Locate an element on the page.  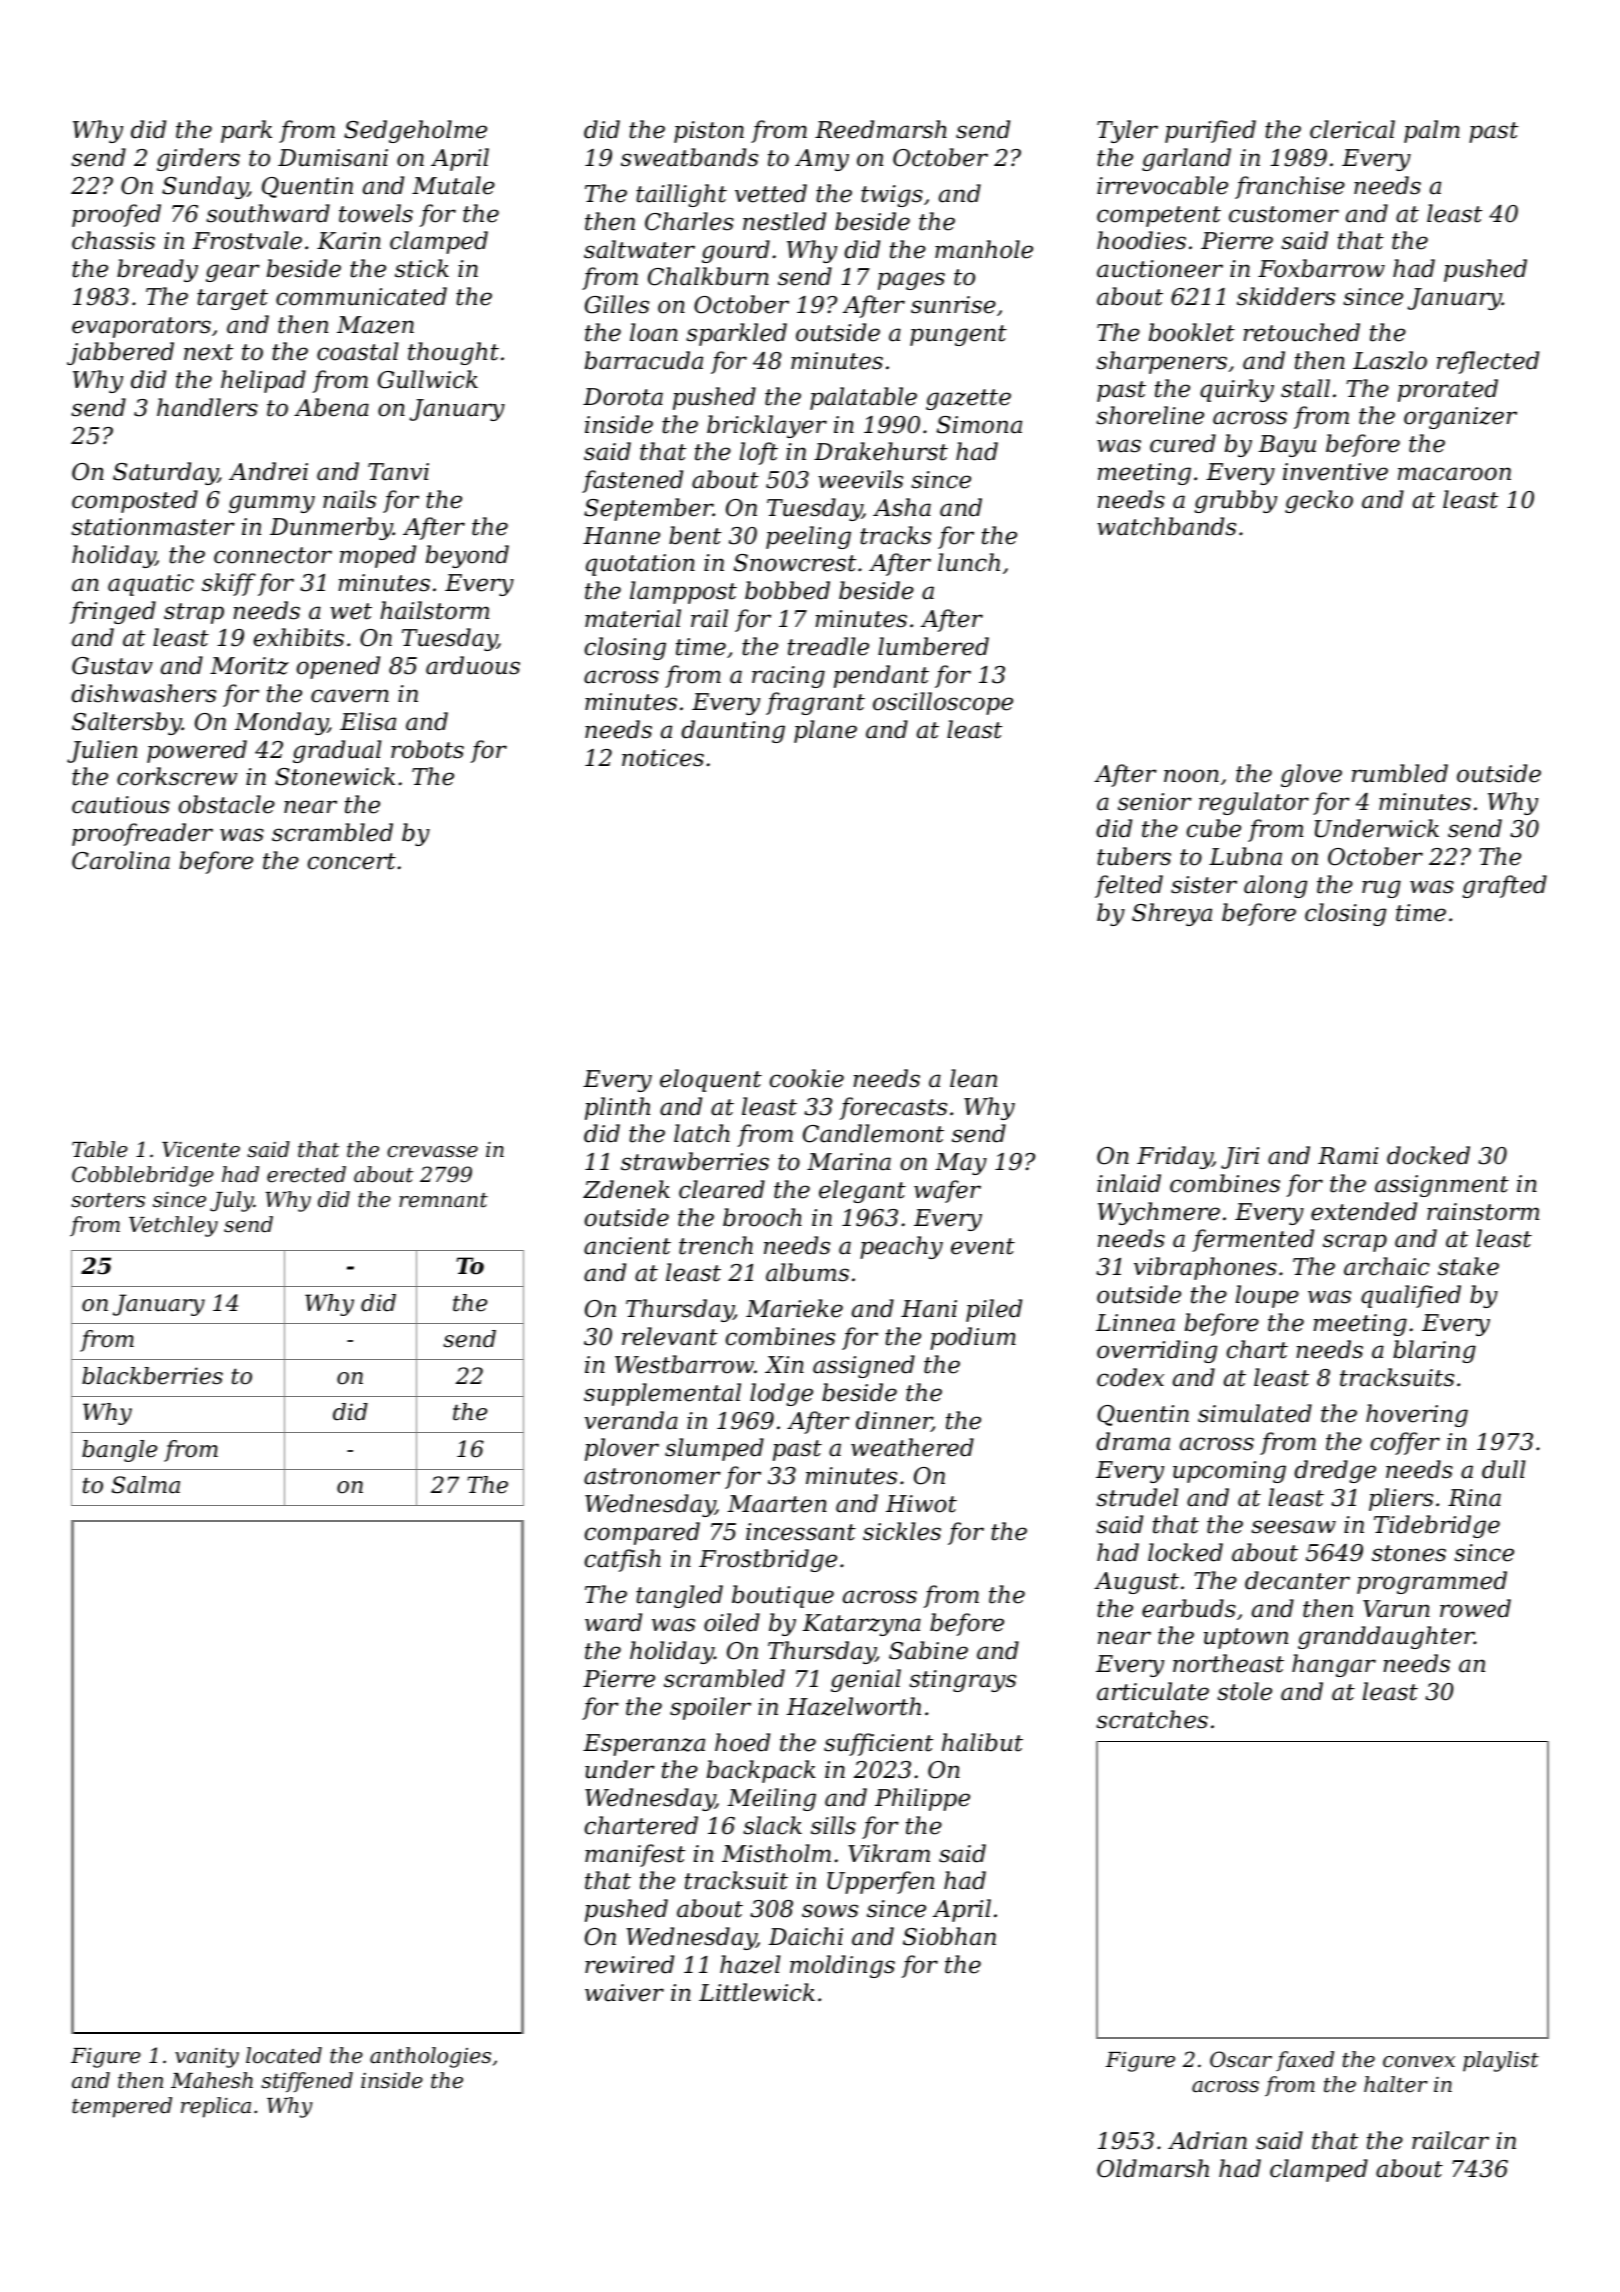
rug is located at coordinates (1381, 889).
